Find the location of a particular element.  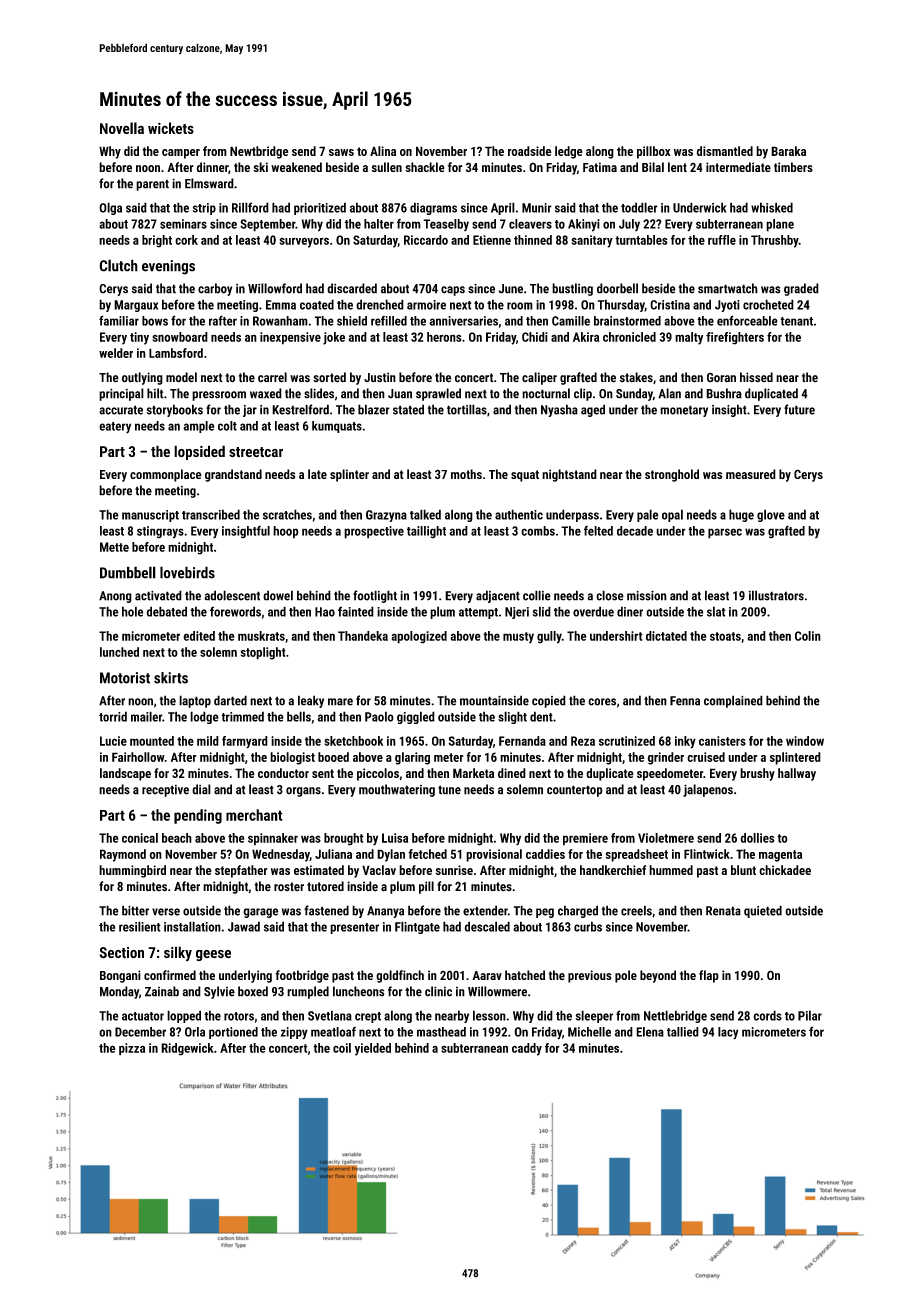

coil is located at coordinates (342, 1048).
